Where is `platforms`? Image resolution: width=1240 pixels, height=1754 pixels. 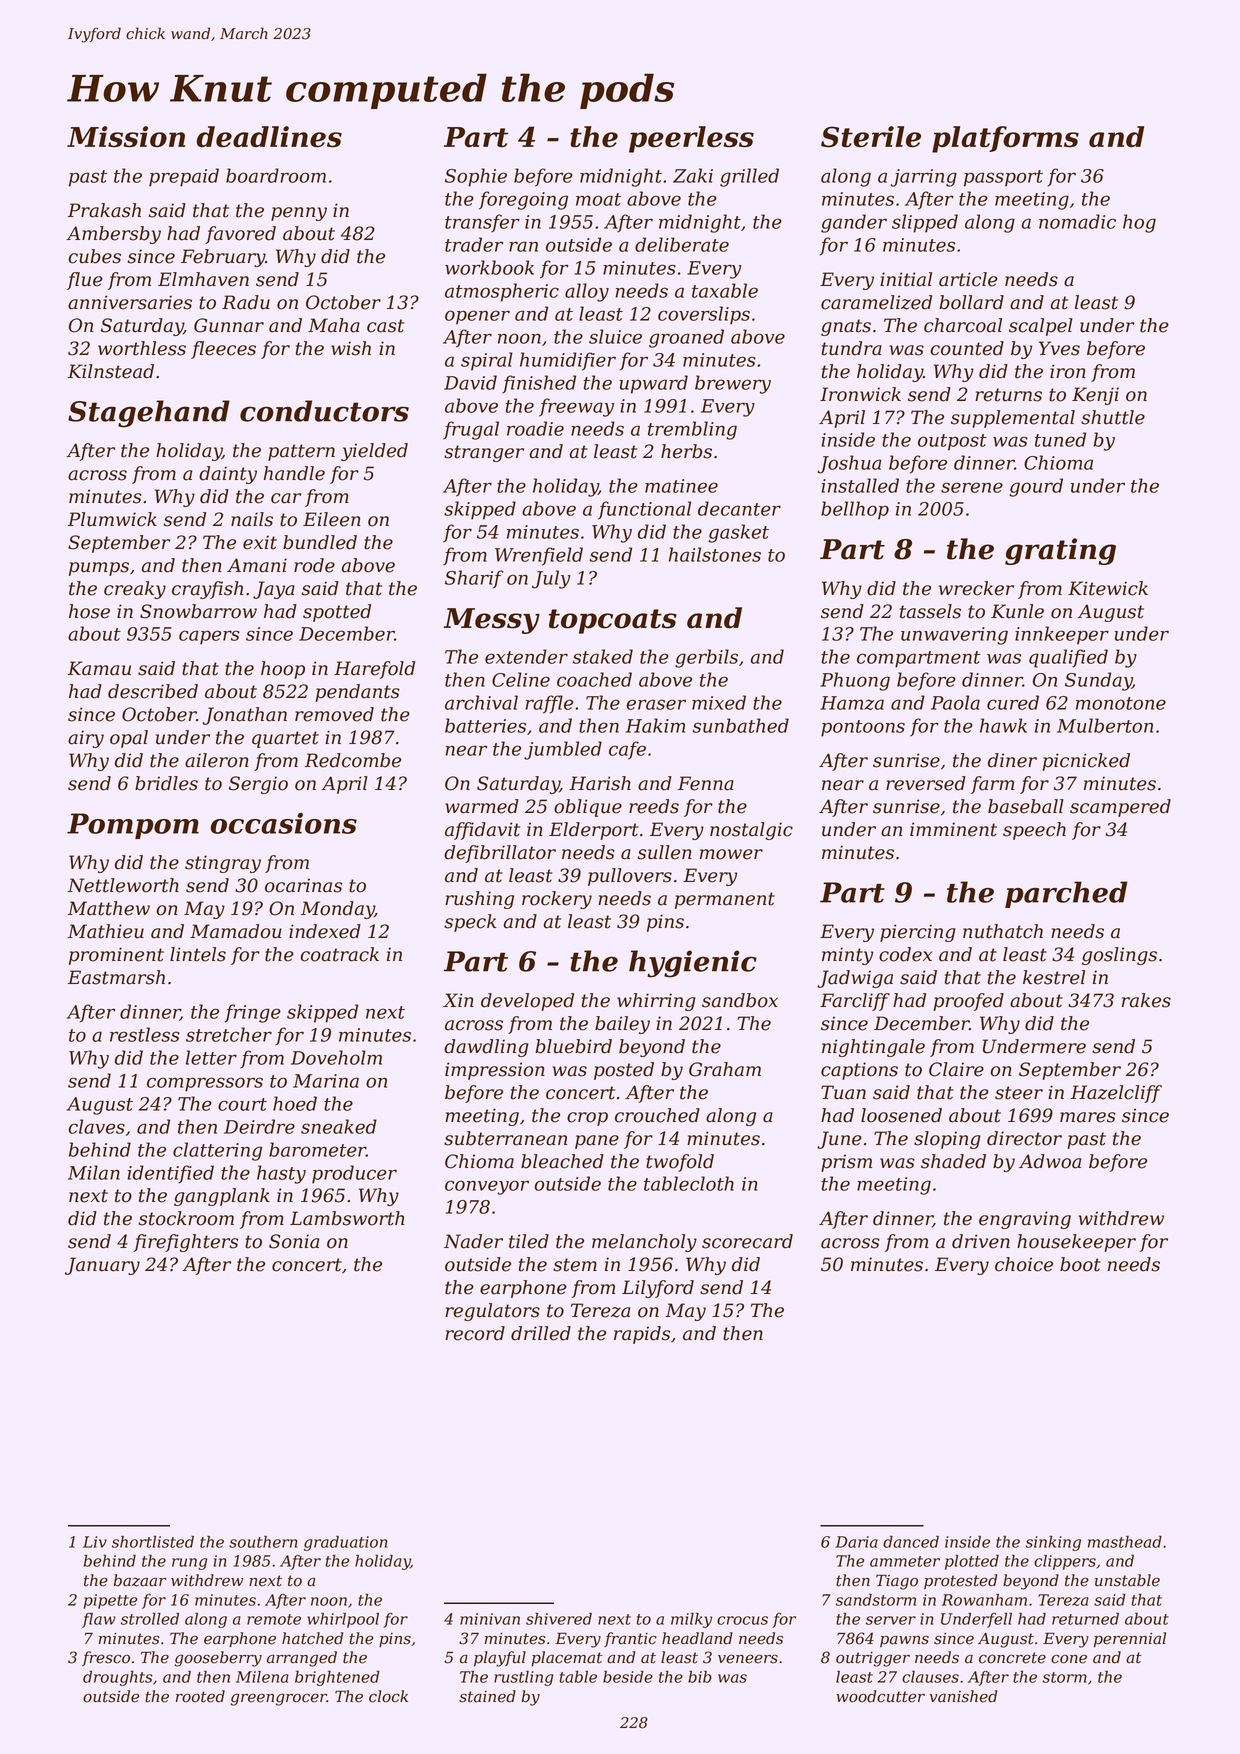 platforms is located at coordinates (1005, 139).
